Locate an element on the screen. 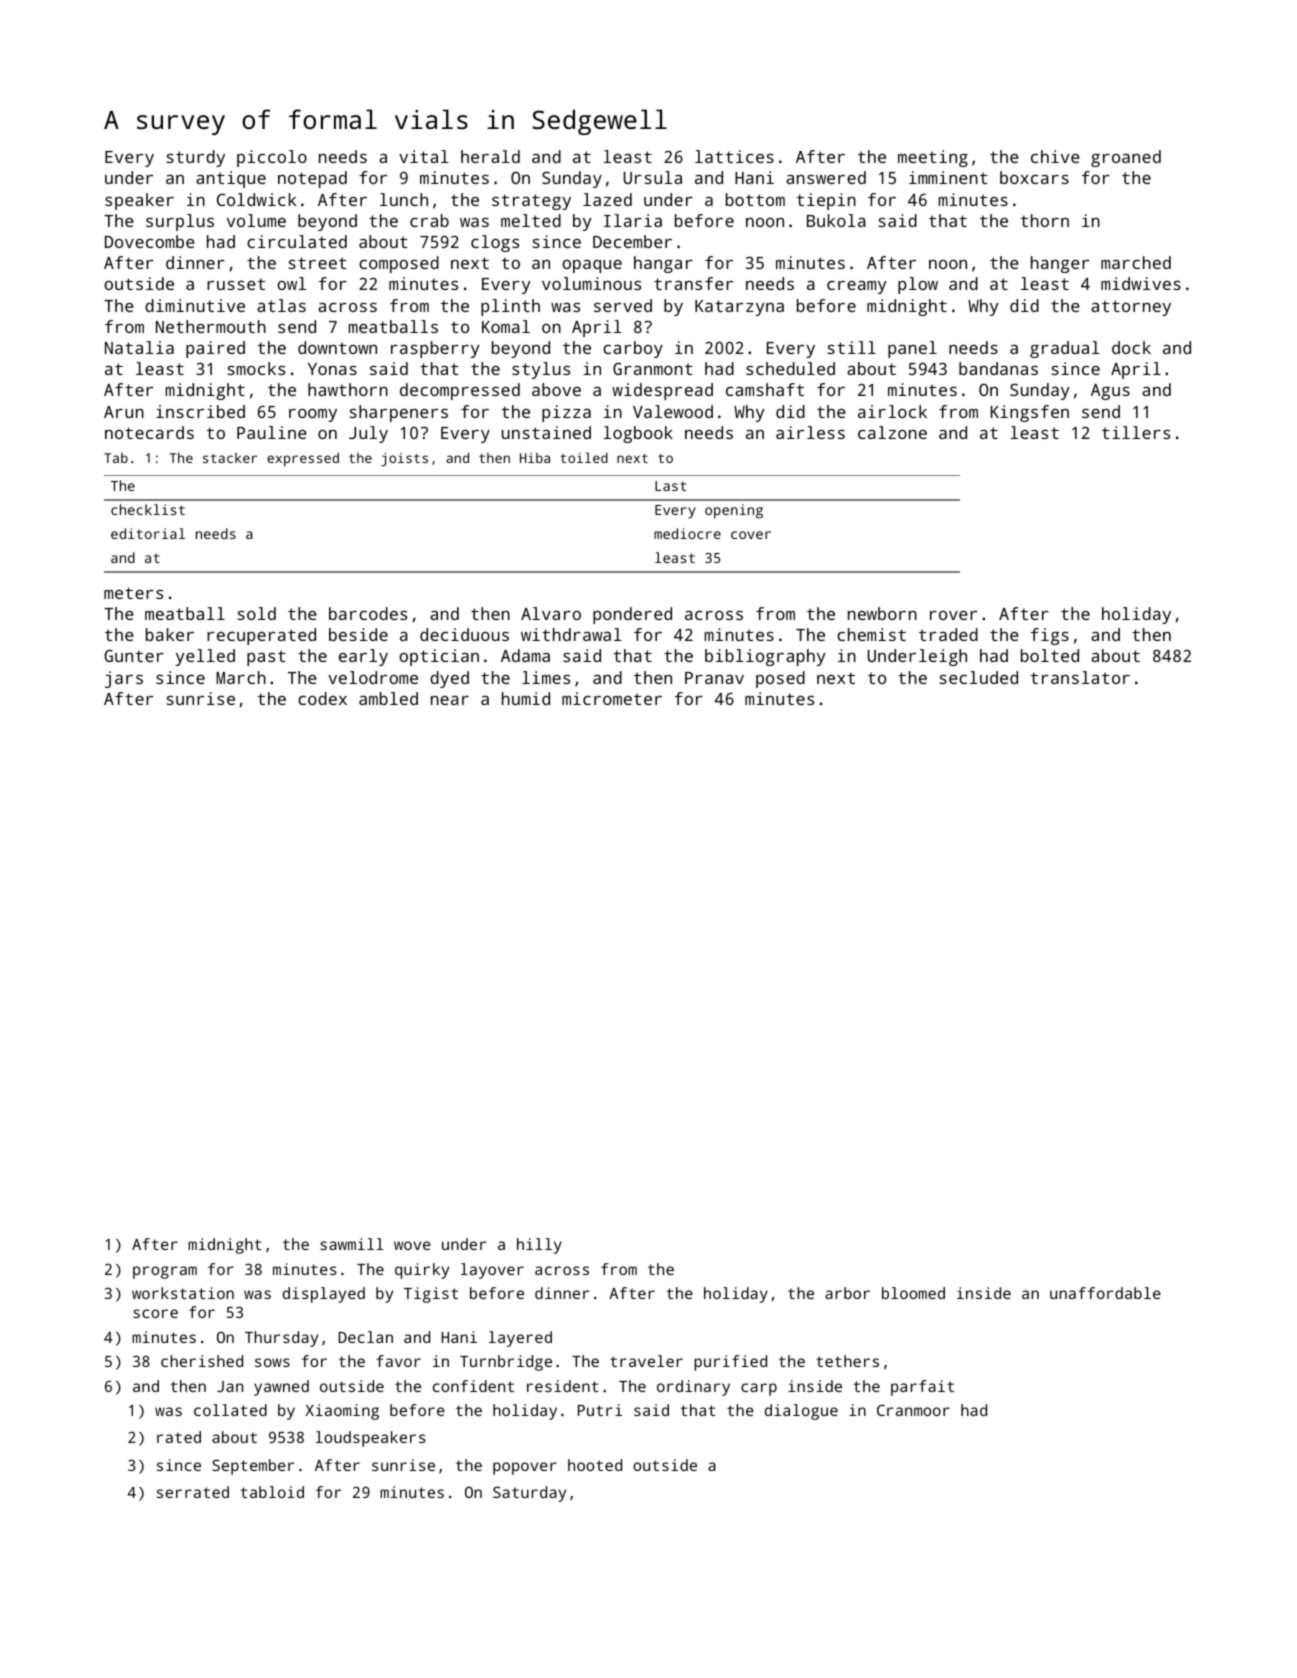 The image size is (1297, 1678). Pranav is located at coordinates (714, 678).
